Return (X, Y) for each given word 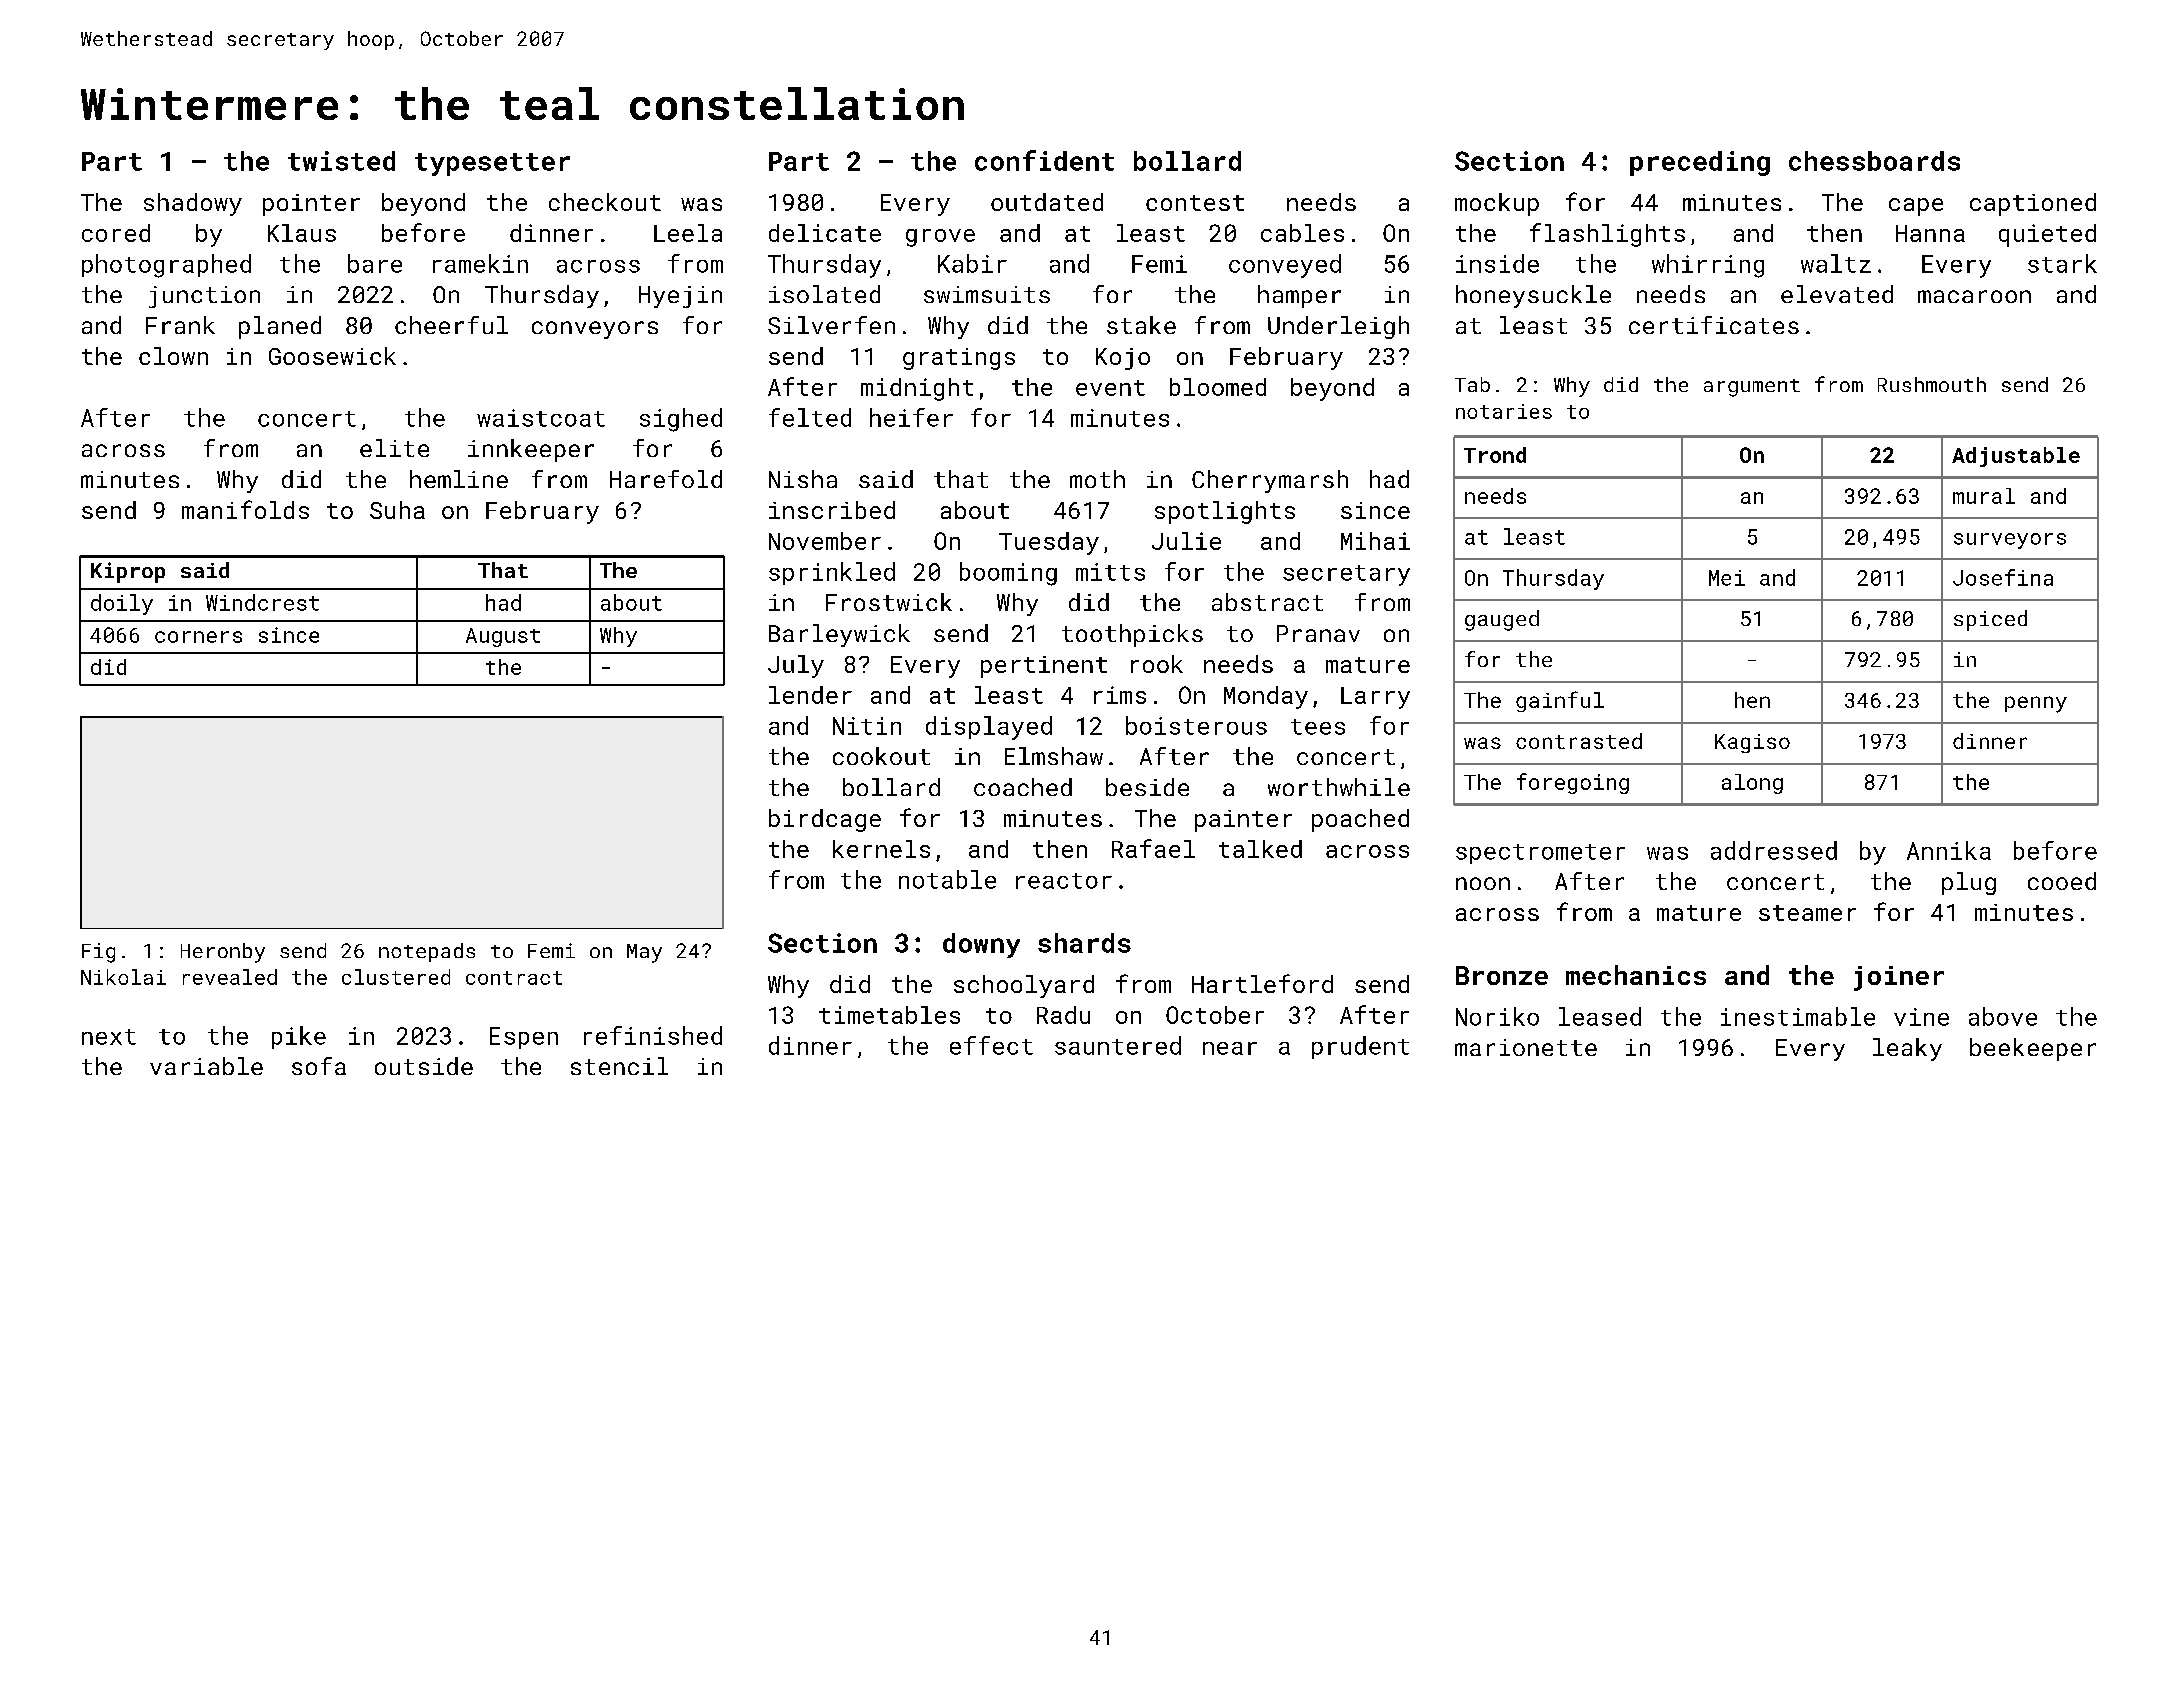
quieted (2047, 235)
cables (1302, 233)
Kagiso (1752, 743)
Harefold (666, 479)
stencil (619, 1066)
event (1110, 388)
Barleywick (839, 635)
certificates (1714, 325)
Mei (1727, 578)
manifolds (245, 509)
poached (1360, 820)
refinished (653, 1035)
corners (198, 637)
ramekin (480, 263)
